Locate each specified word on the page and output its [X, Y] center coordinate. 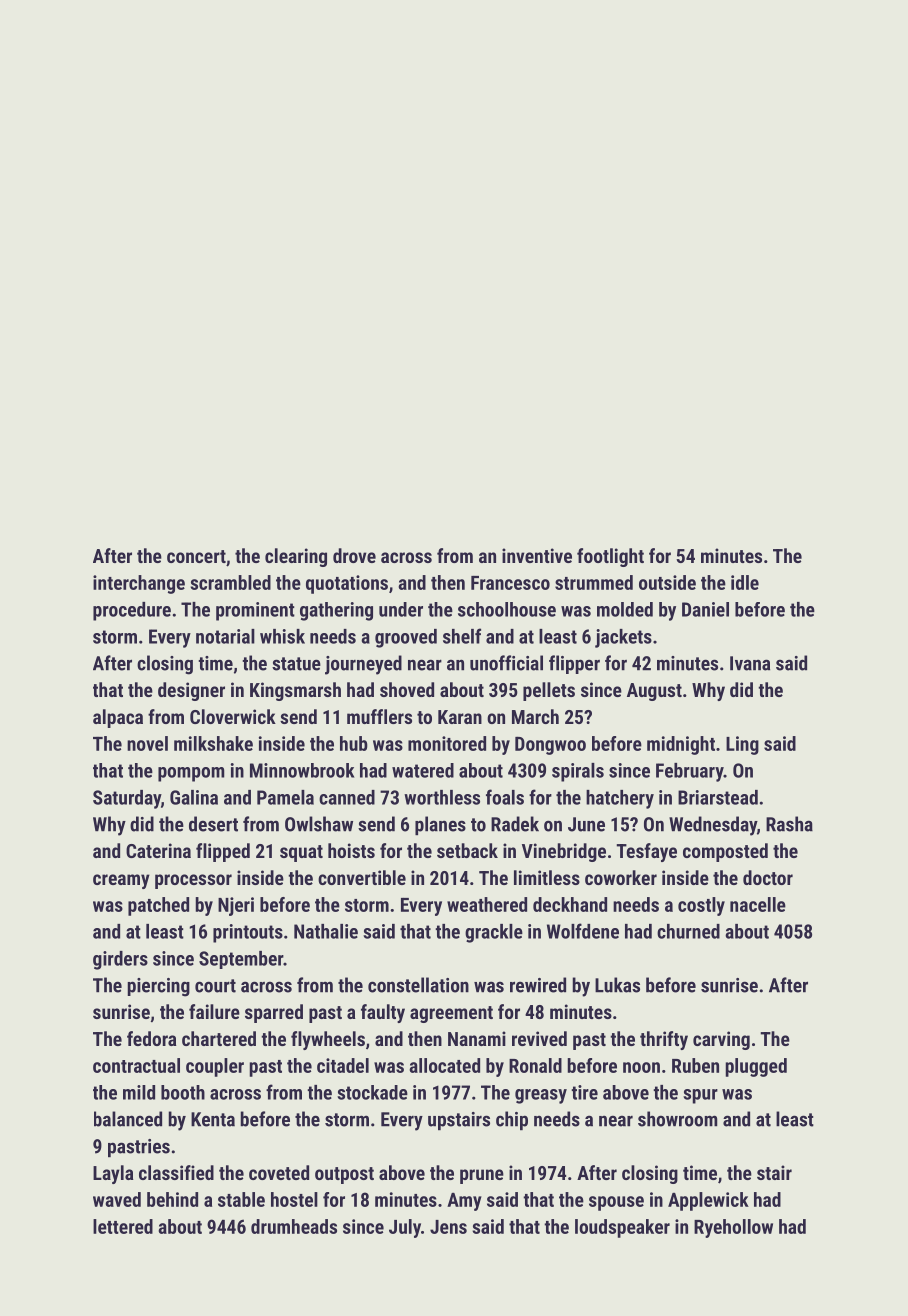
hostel [294, 1199]
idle [745, 582]
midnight [681, 745]
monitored [447, 743]
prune [482, 1176]
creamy [121, 881]
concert [196, 556]
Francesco [510, 583]
